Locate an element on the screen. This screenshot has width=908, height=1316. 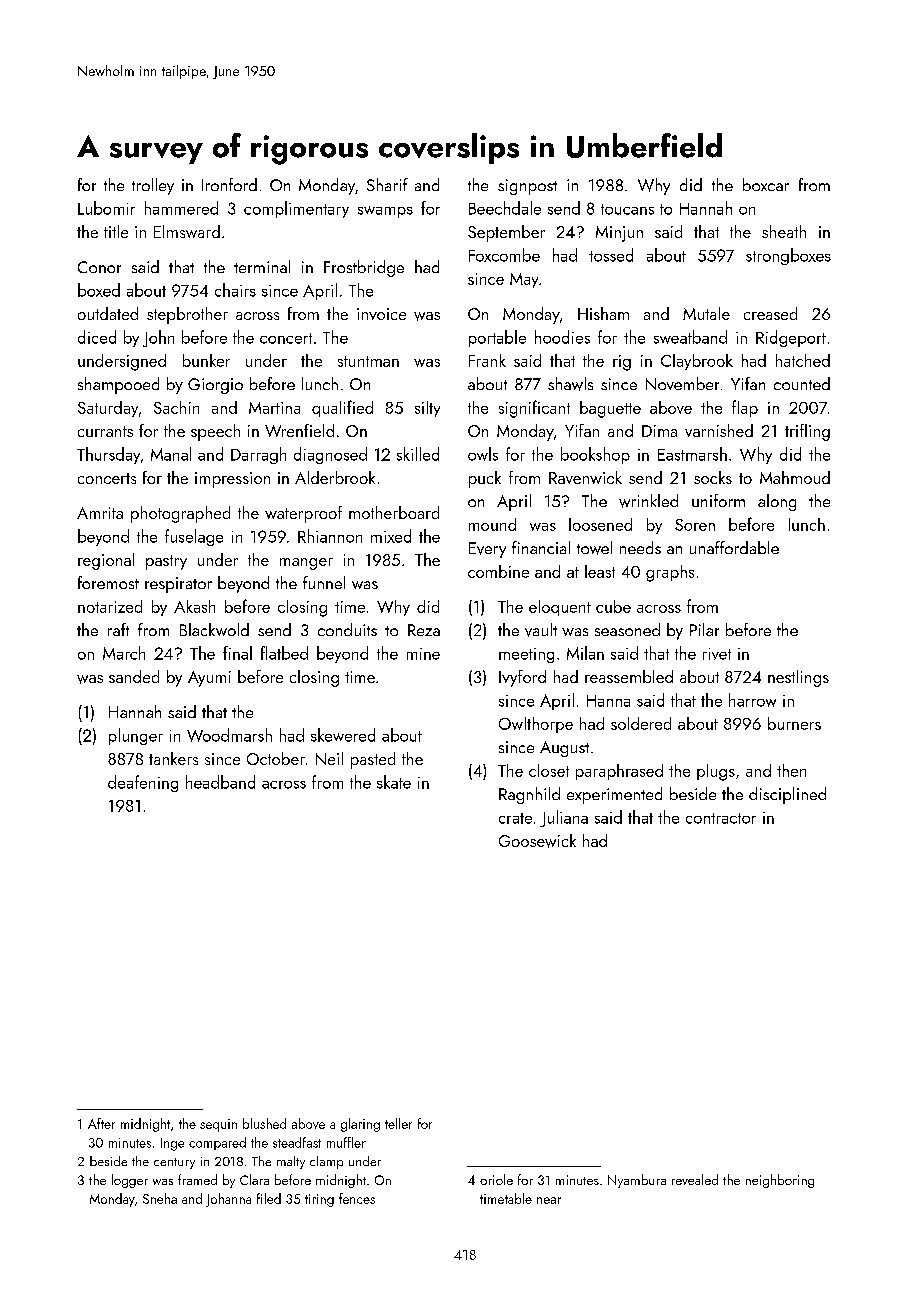
then is located at coordinates (791, 770).
